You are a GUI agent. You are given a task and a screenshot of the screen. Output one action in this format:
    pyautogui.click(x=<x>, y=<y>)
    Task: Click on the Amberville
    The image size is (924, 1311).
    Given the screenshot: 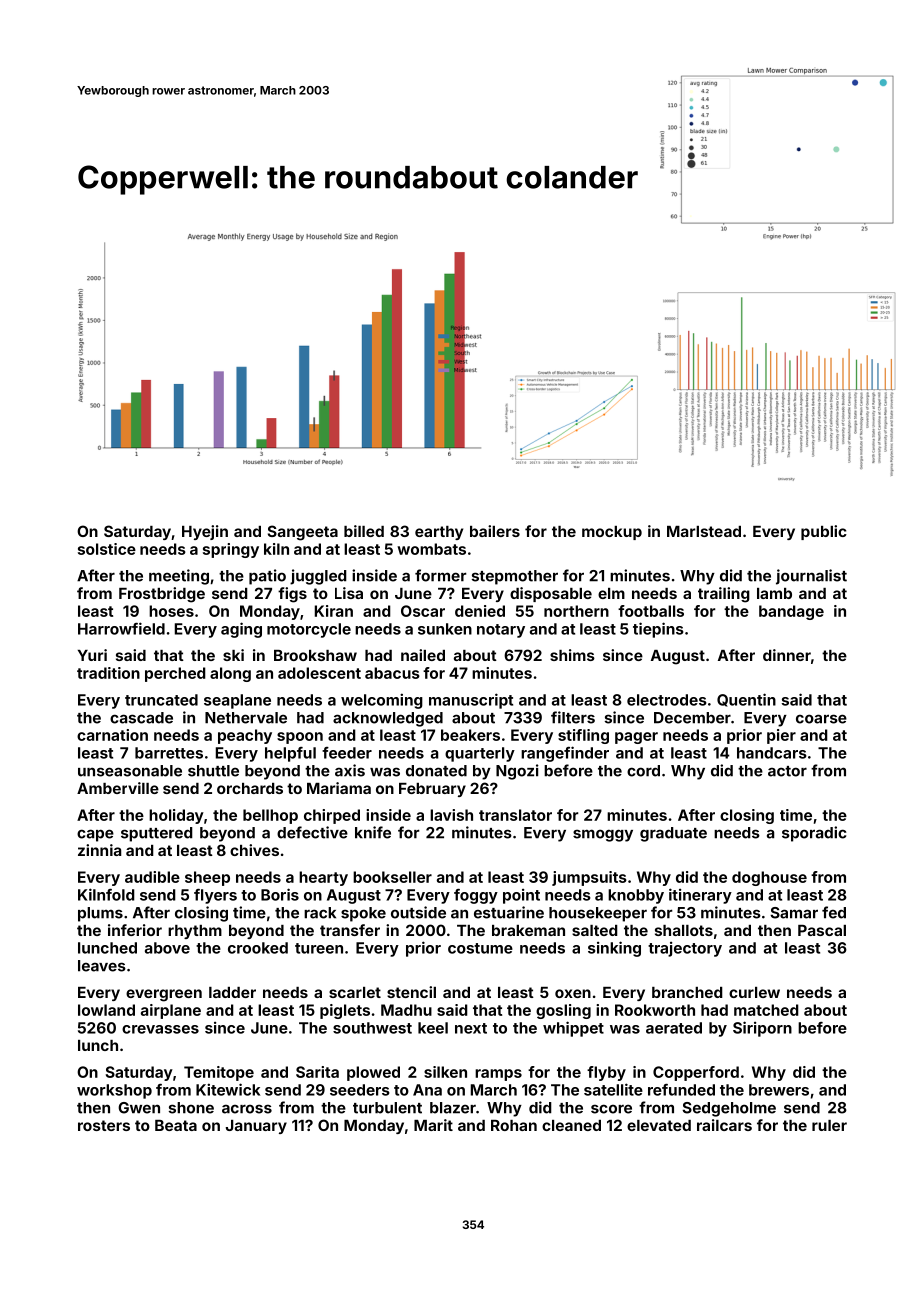 What is the action you would take?
    pyautogui.click(x=118, y=788)
